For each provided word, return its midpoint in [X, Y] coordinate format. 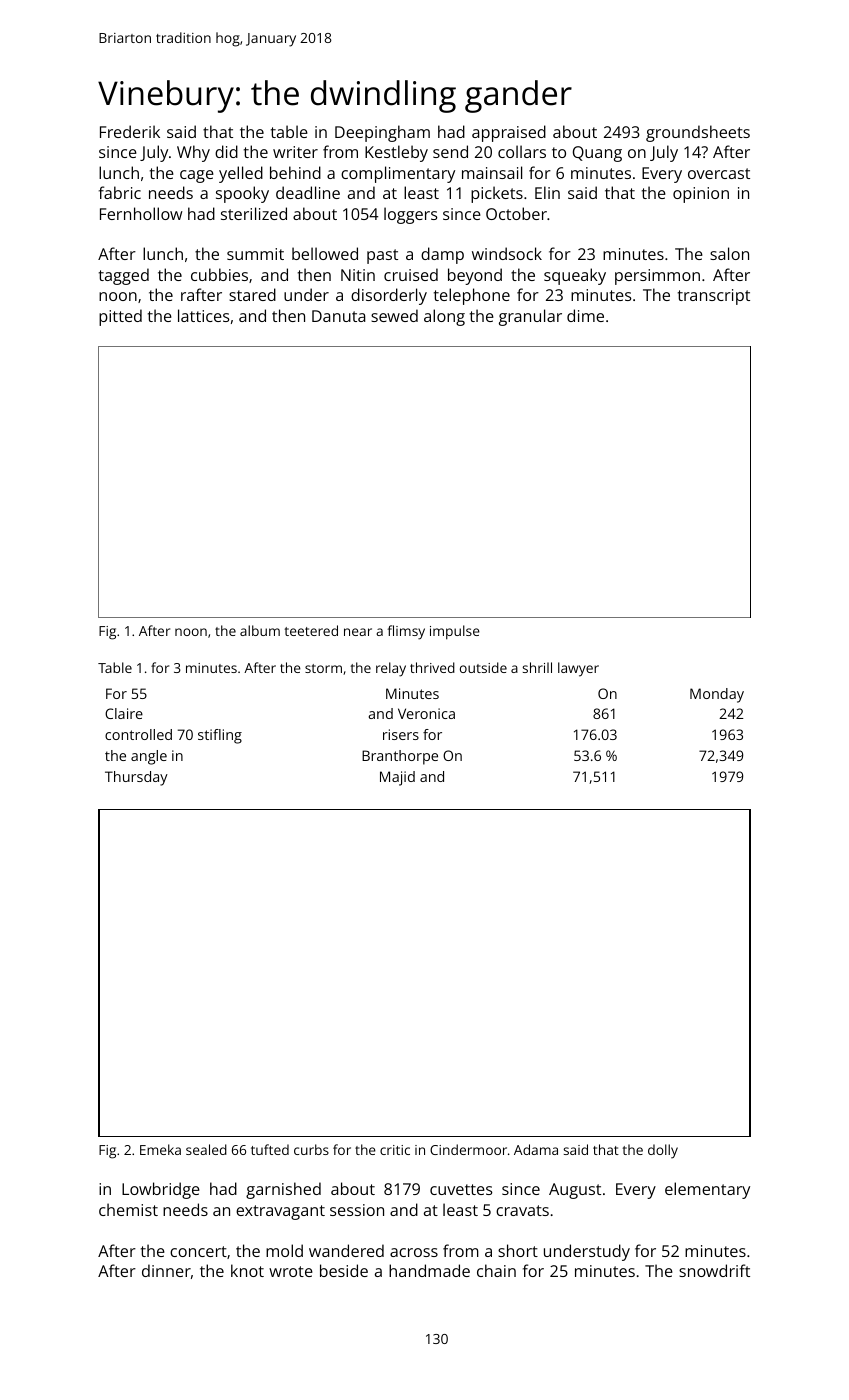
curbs [311, 1149]
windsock [507, 253]
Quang [597, 154]
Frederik [130, 131]
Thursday [136, 778]
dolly [663, 1151]
